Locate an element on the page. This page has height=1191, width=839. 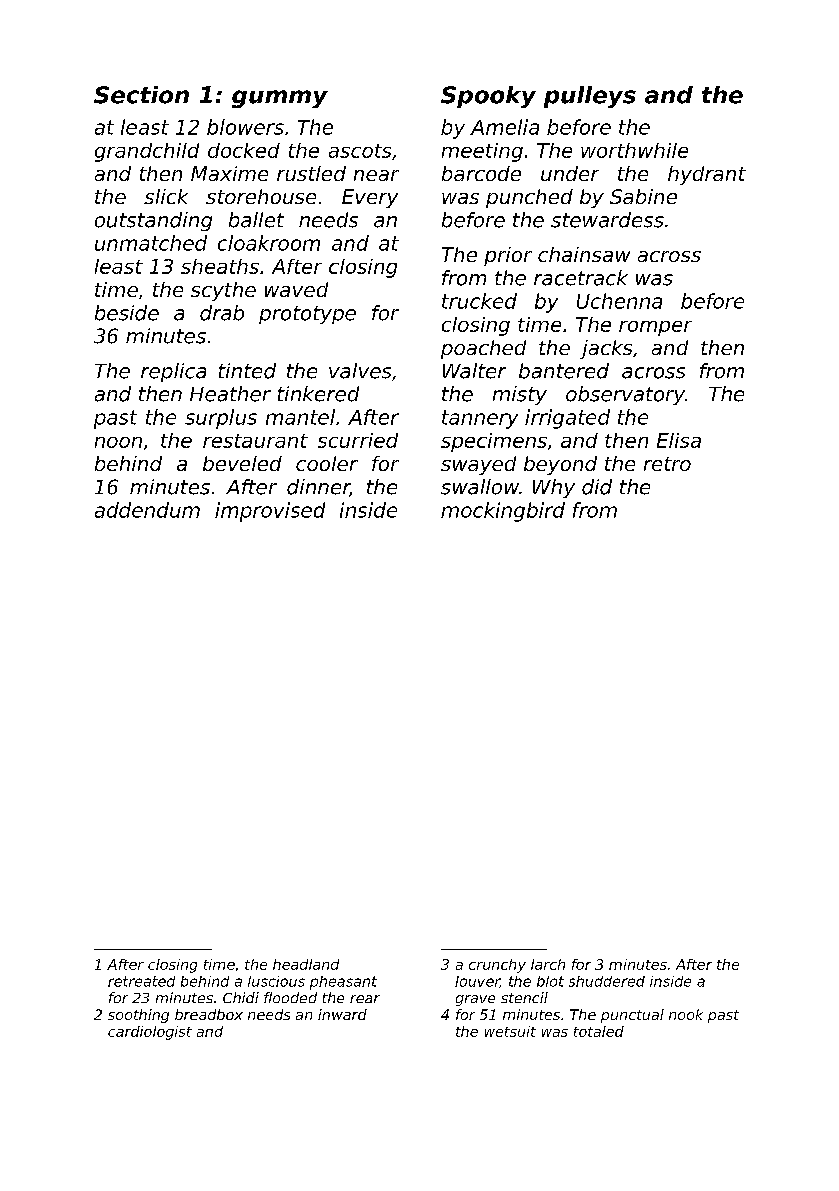
luscious is located at coordinates (276, 981).
